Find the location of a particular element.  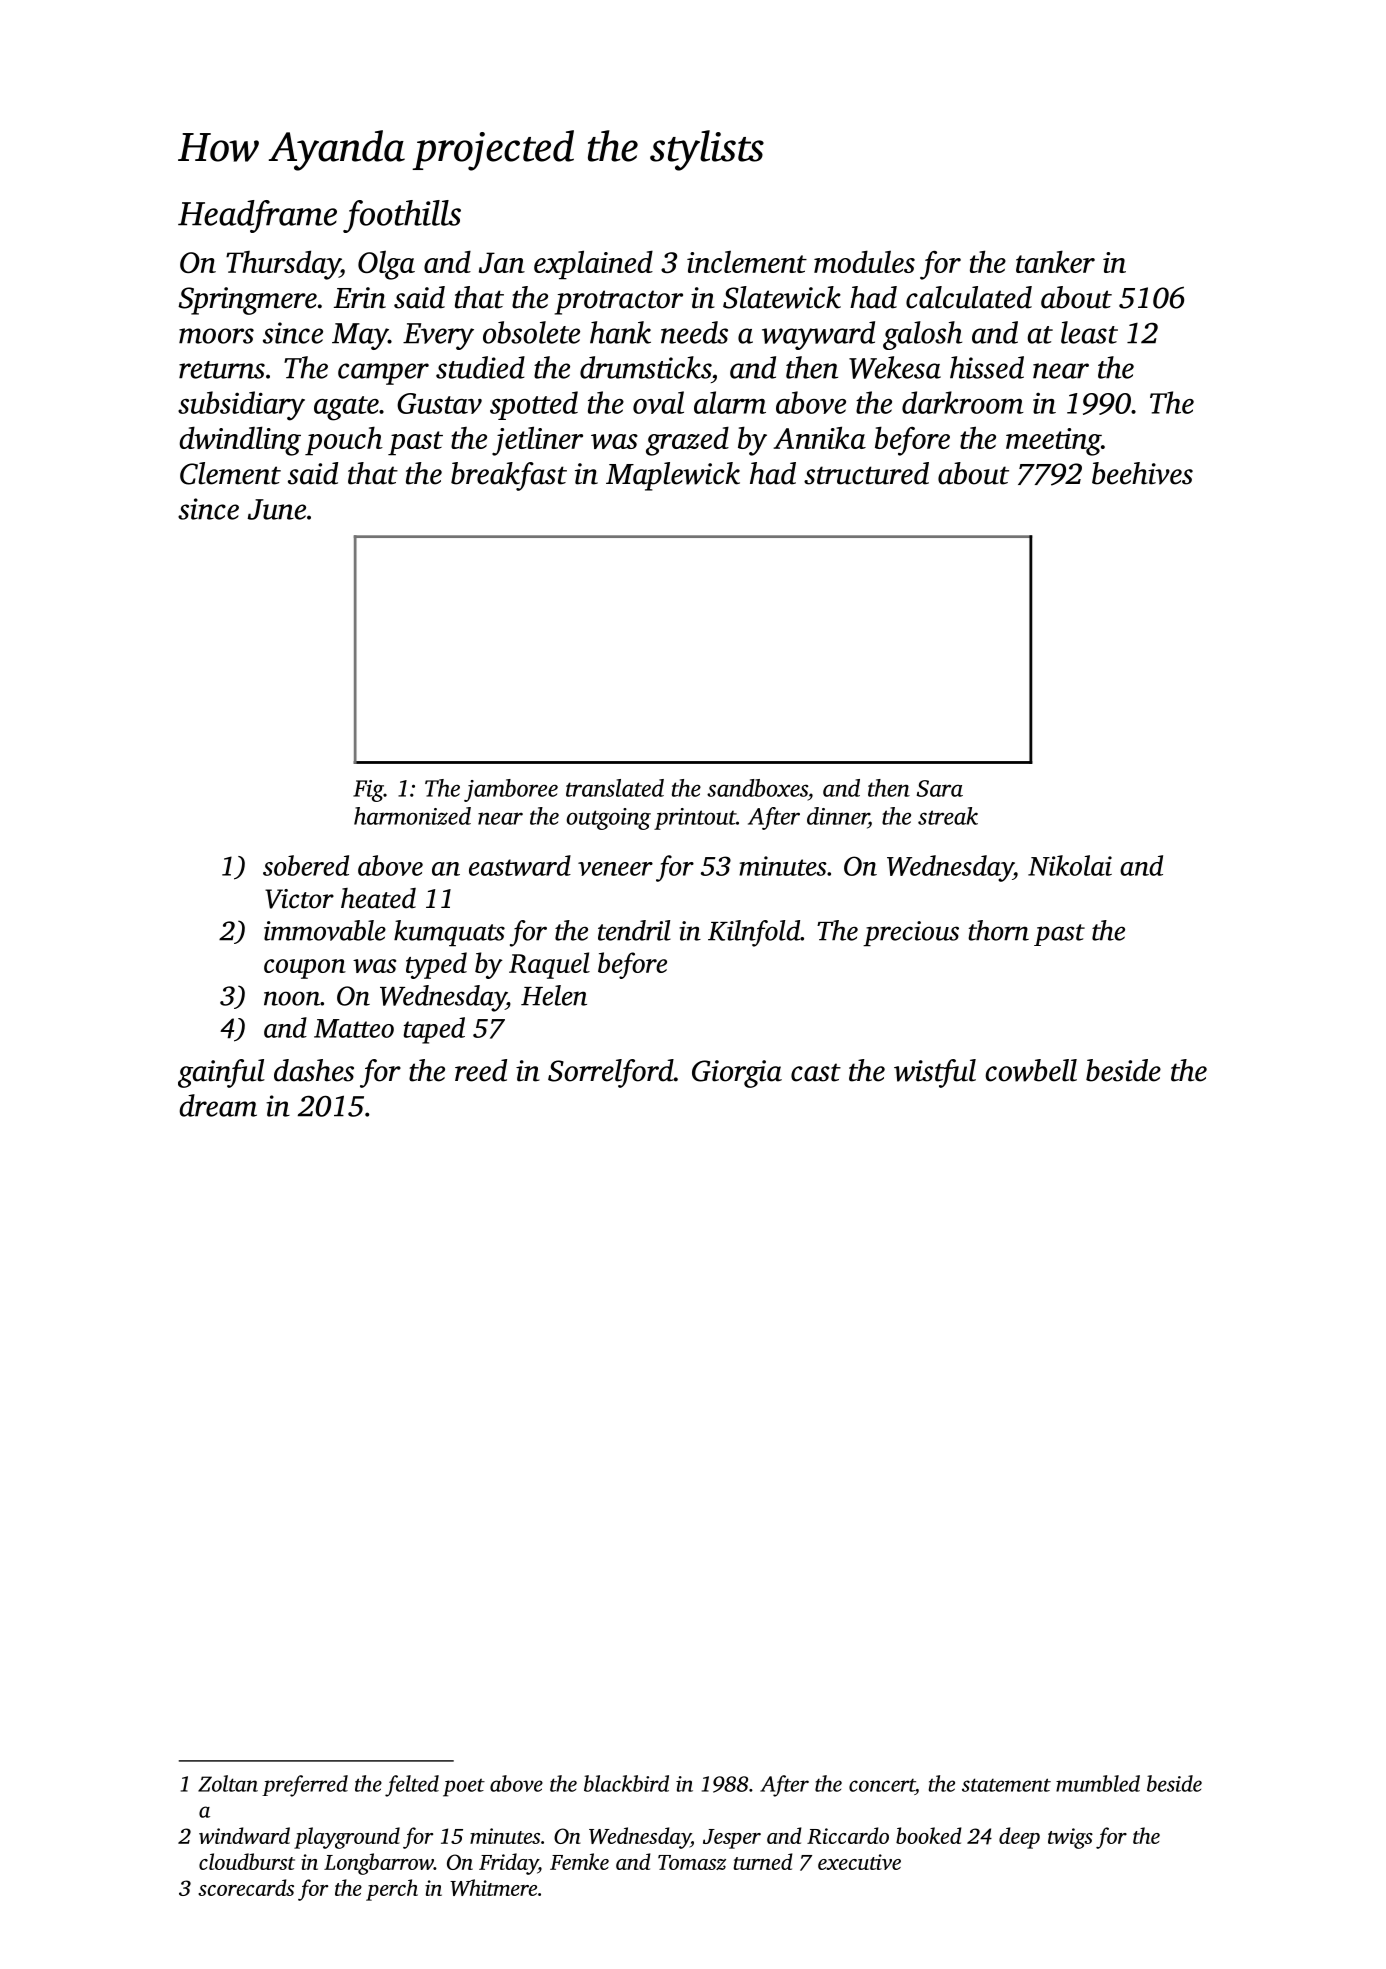

Matteo is located at coordinates (354, 1028).
